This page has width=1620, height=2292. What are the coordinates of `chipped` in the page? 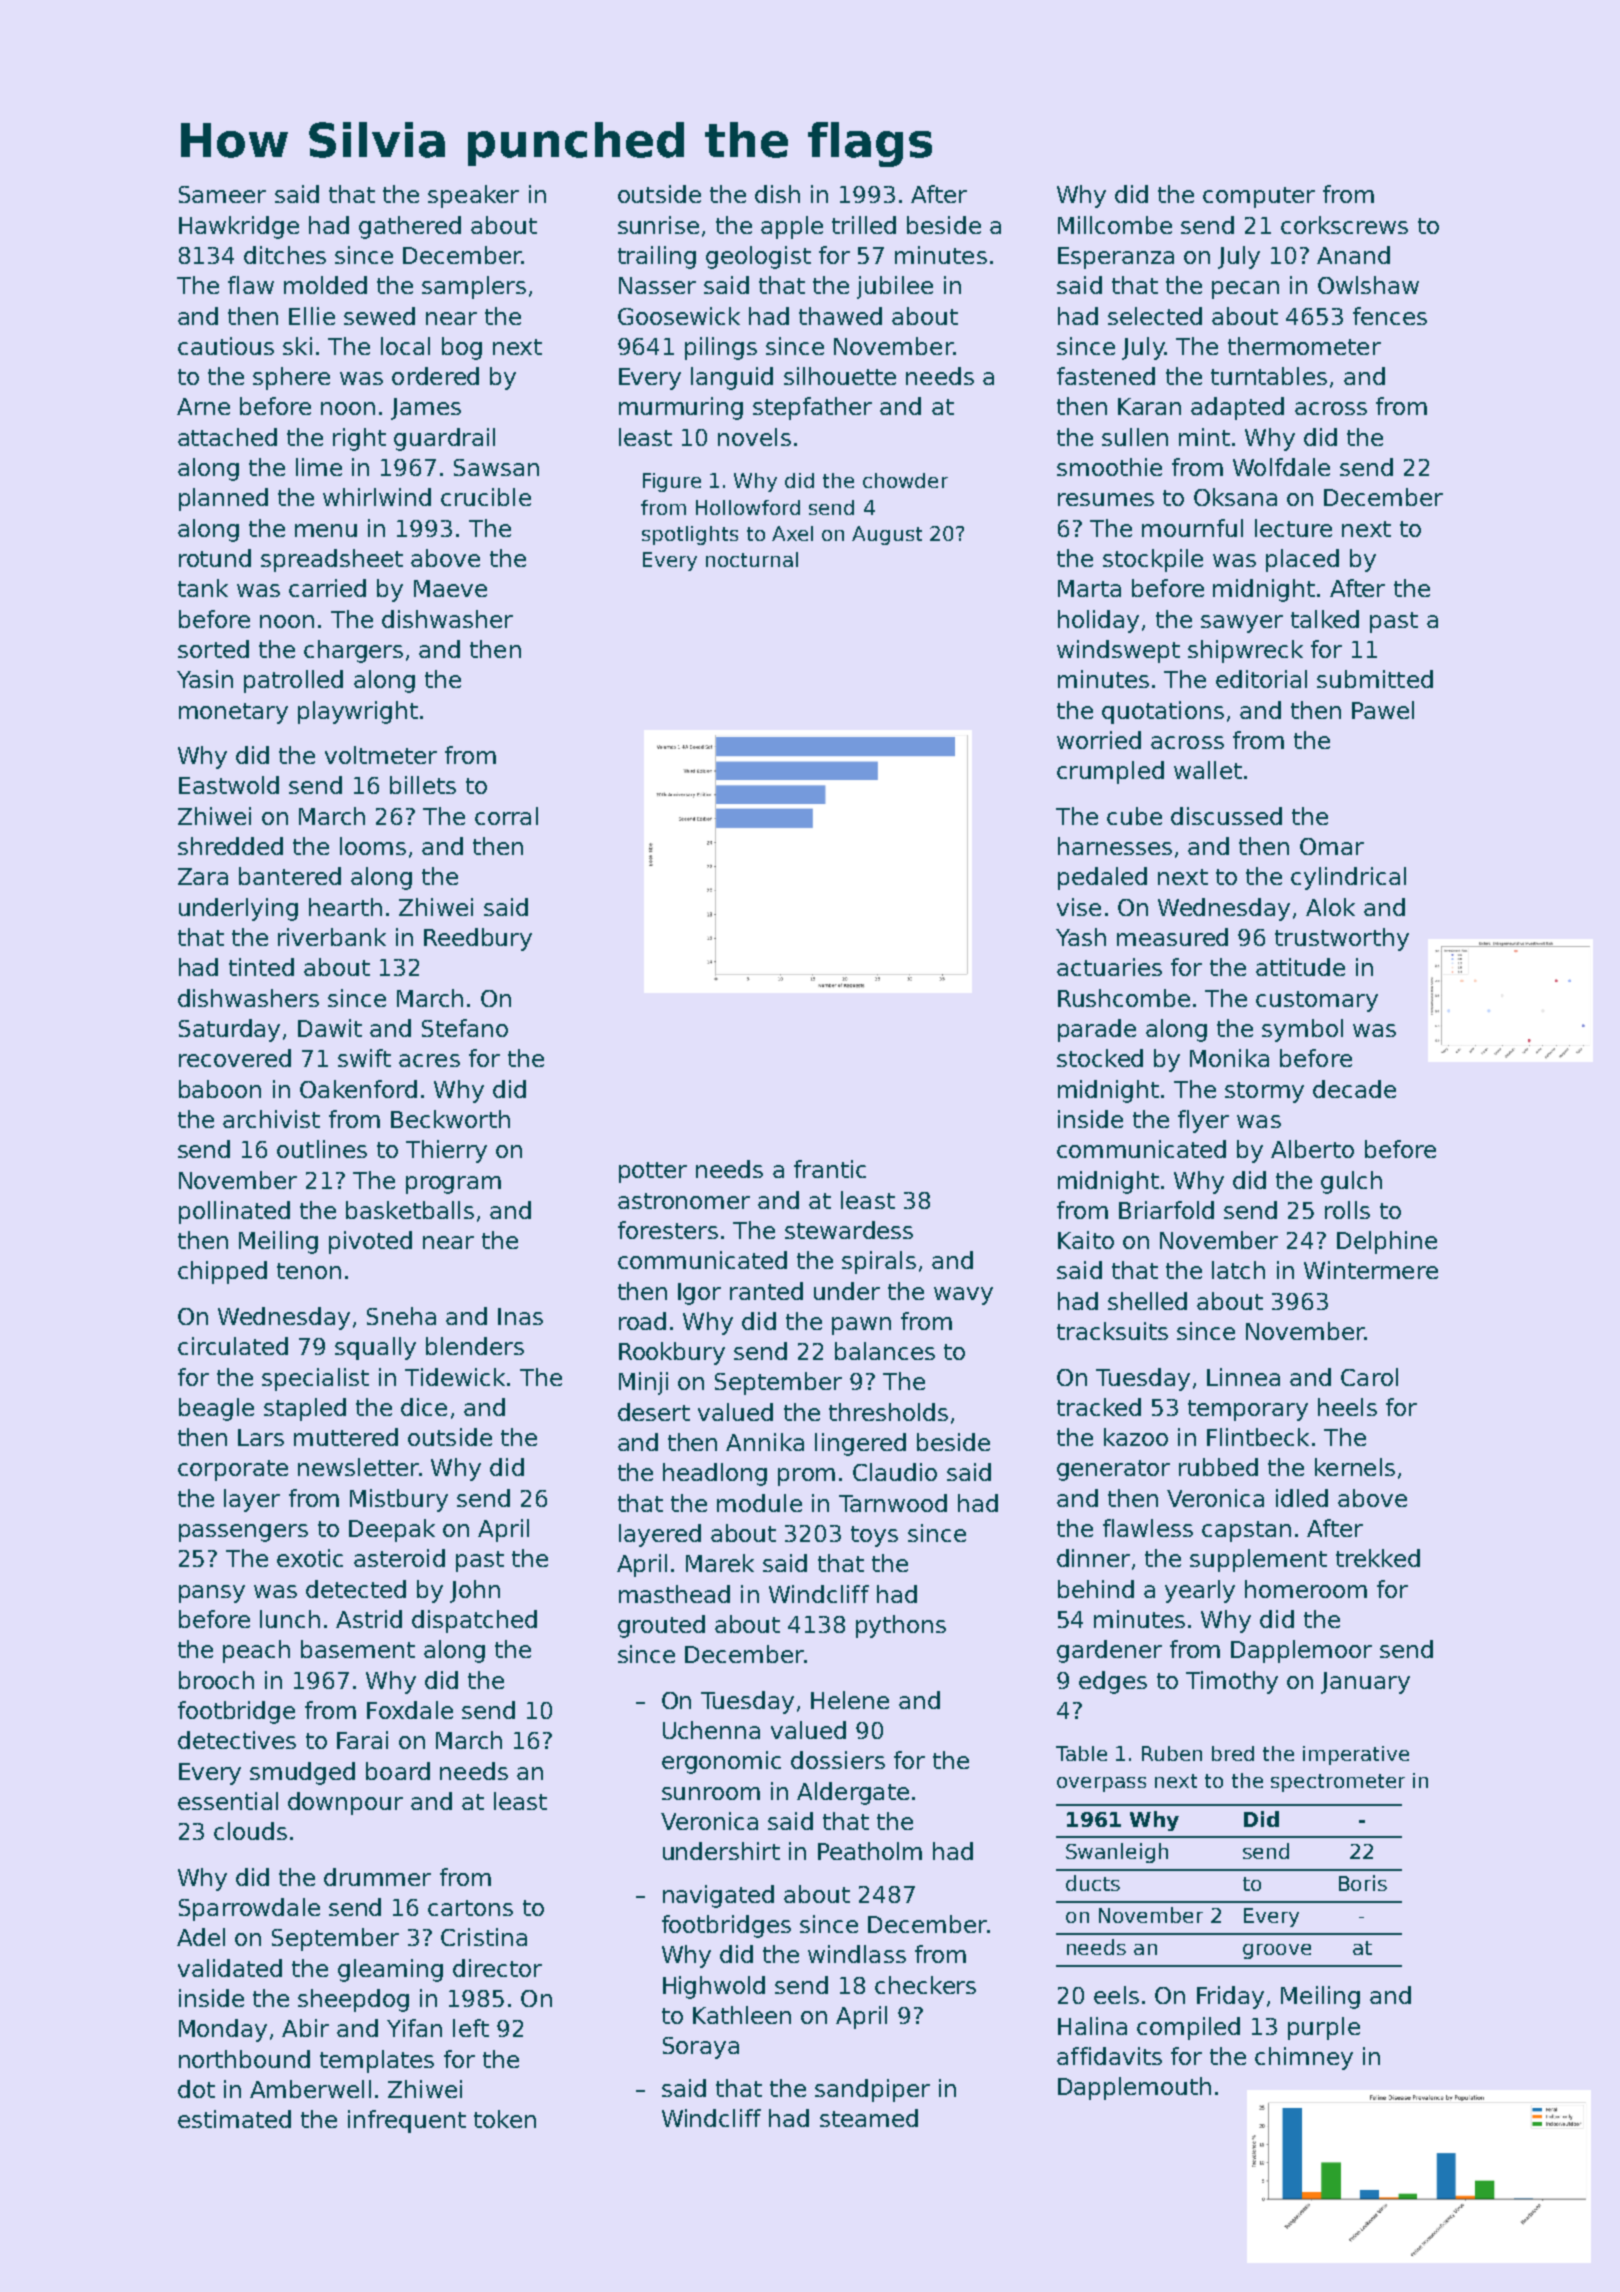 It's located at (222, 1272).
